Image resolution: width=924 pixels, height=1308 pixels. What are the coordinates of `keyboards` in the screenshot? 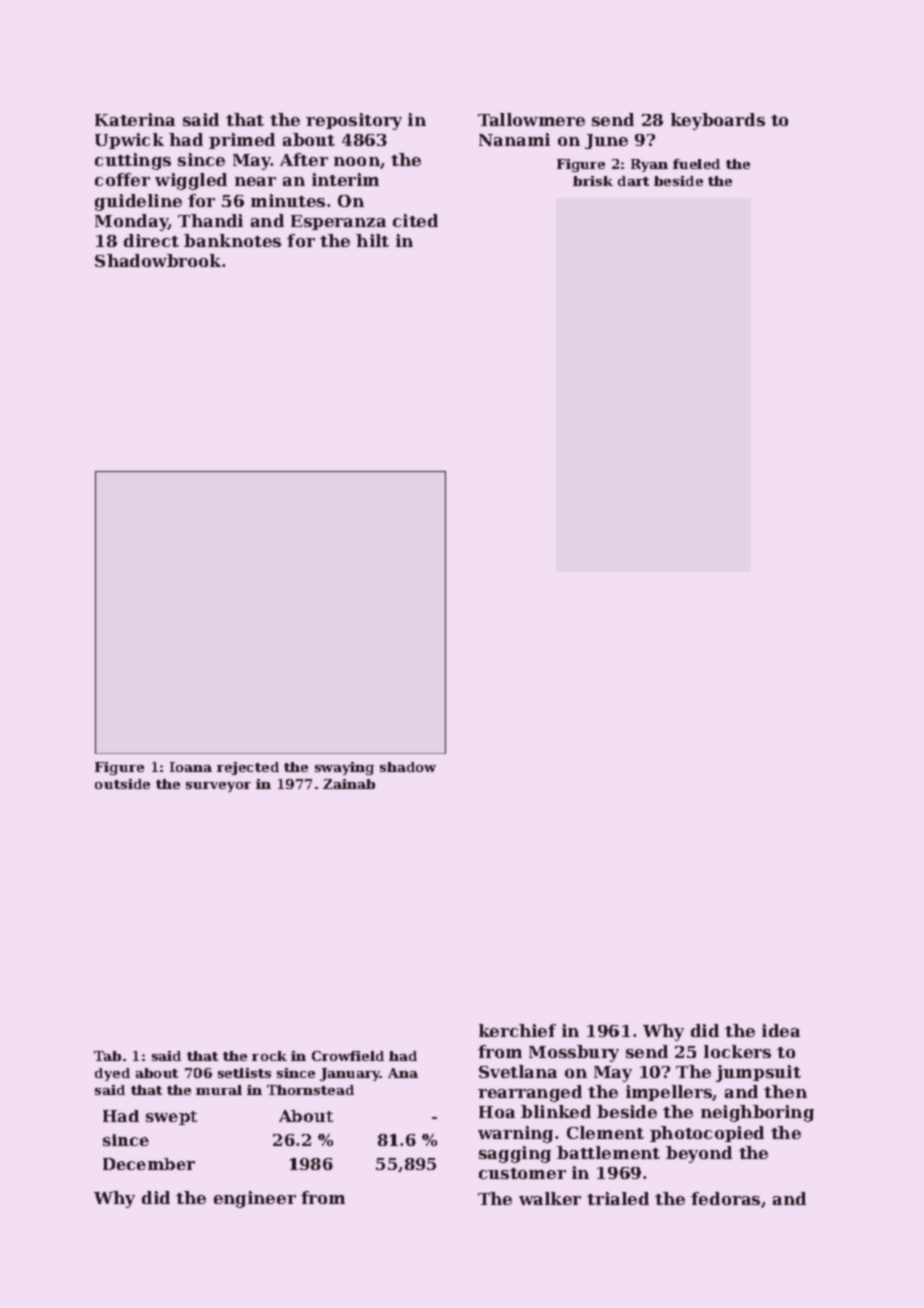 It's located at (718, 121).
